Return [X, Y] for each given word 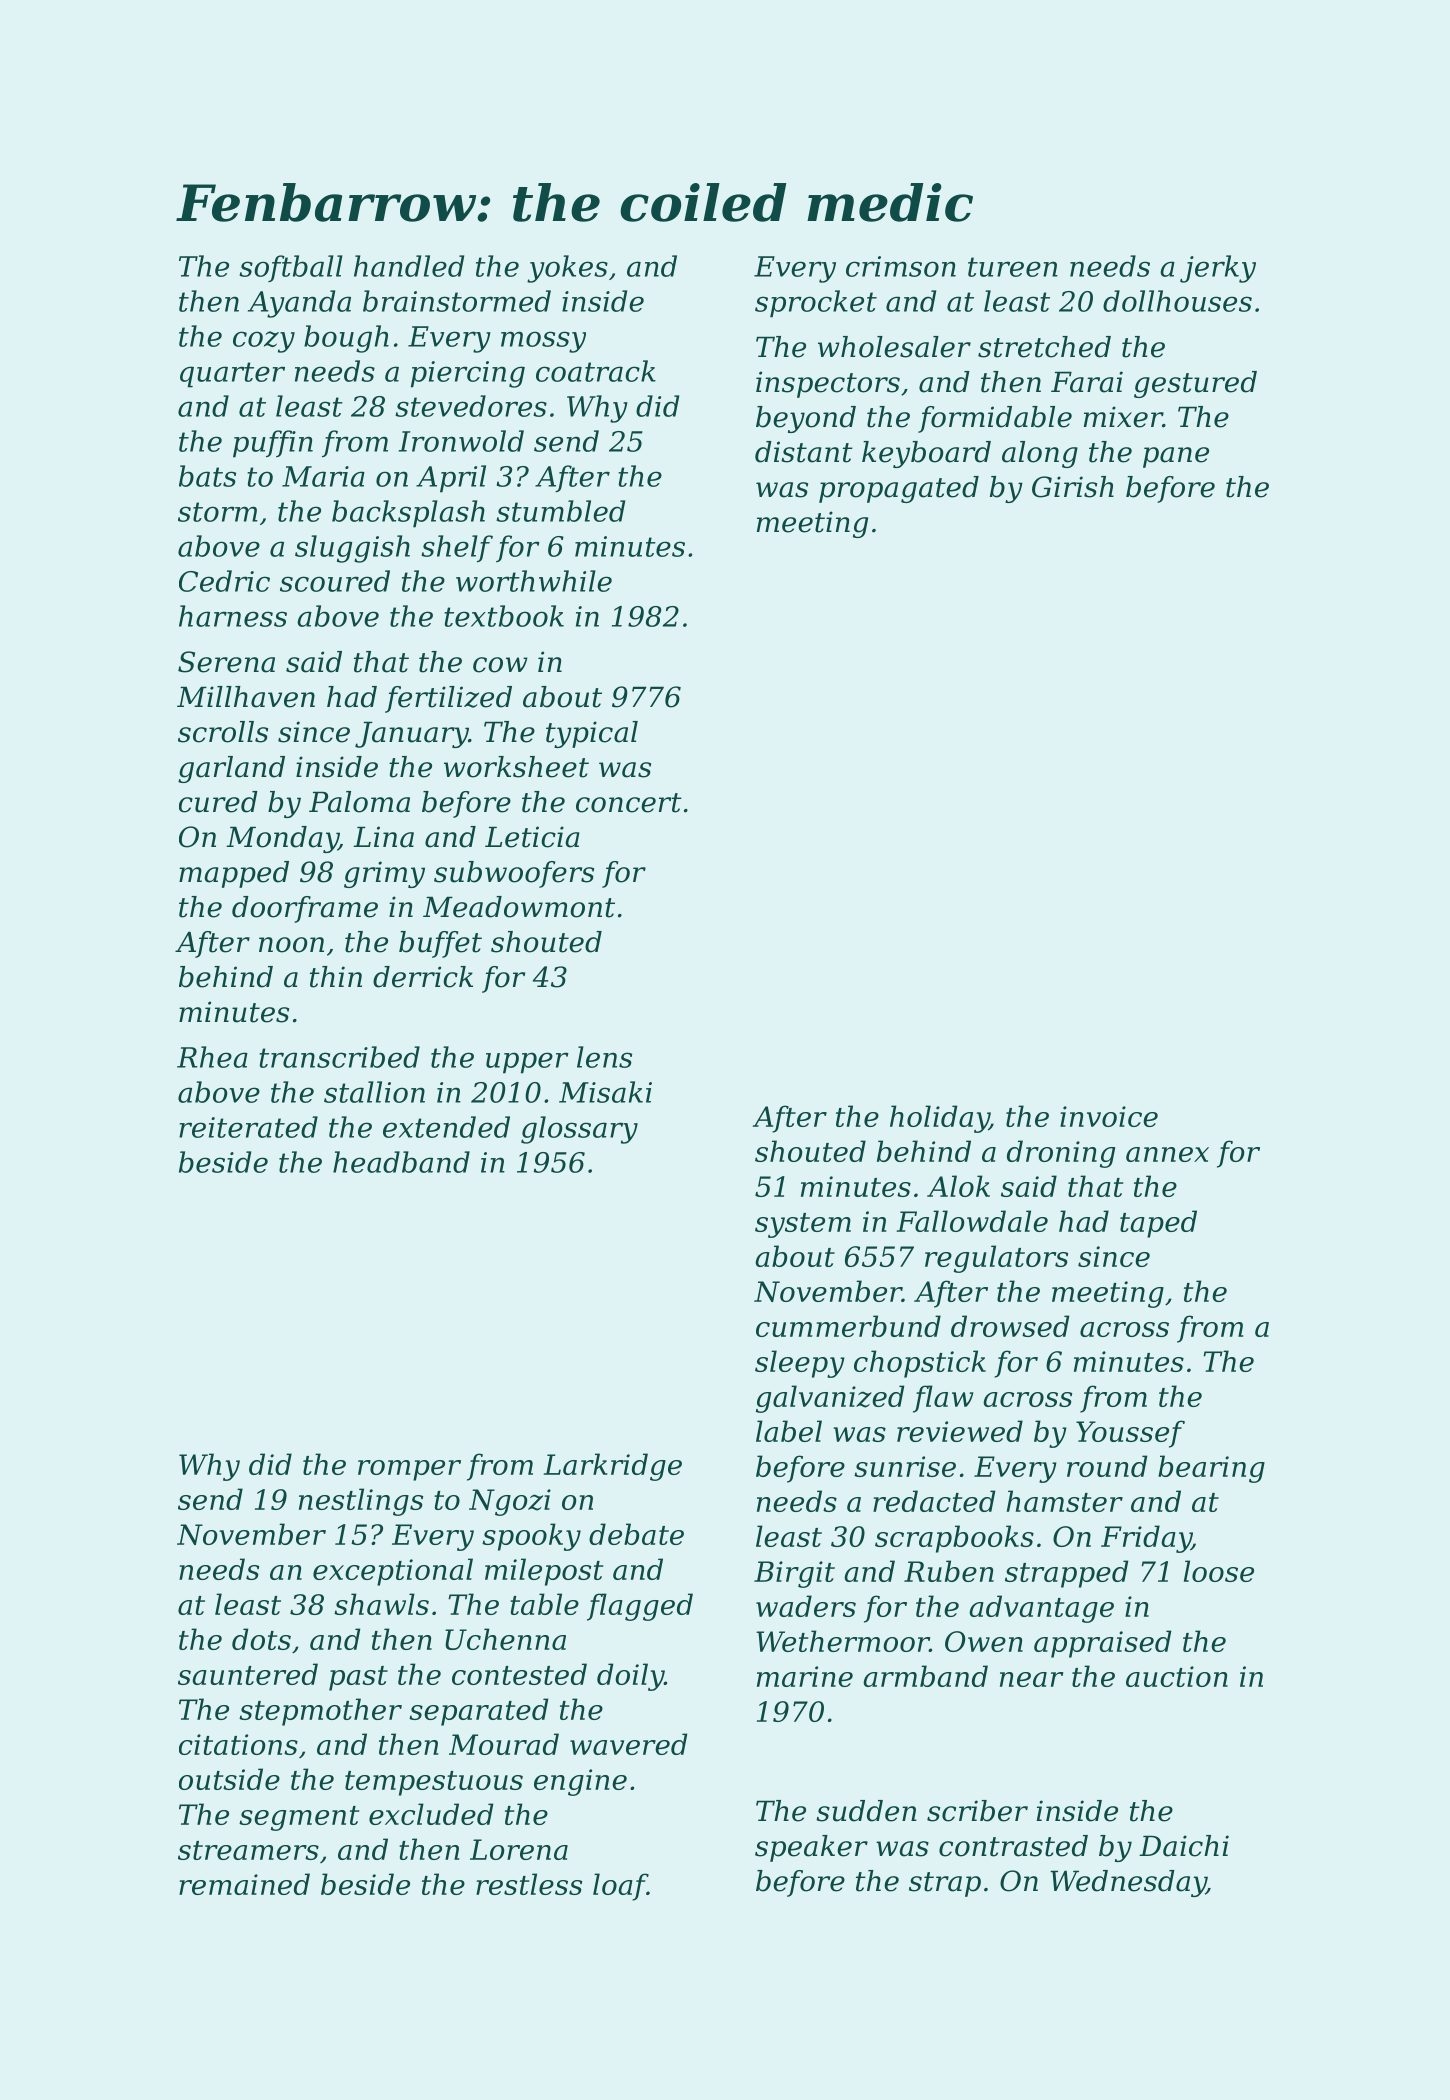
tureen [1013, 267]
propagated [899, 489]
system [803, 1225]
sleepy [800, 1364]
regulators [996, 1259]
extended [446, 1127]
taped [1158, 1224]
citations [238, 1744]
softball [291, 268]
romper [409, 1470]
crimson [901, 266]
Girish [1073, 487]
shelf [457, 548]
